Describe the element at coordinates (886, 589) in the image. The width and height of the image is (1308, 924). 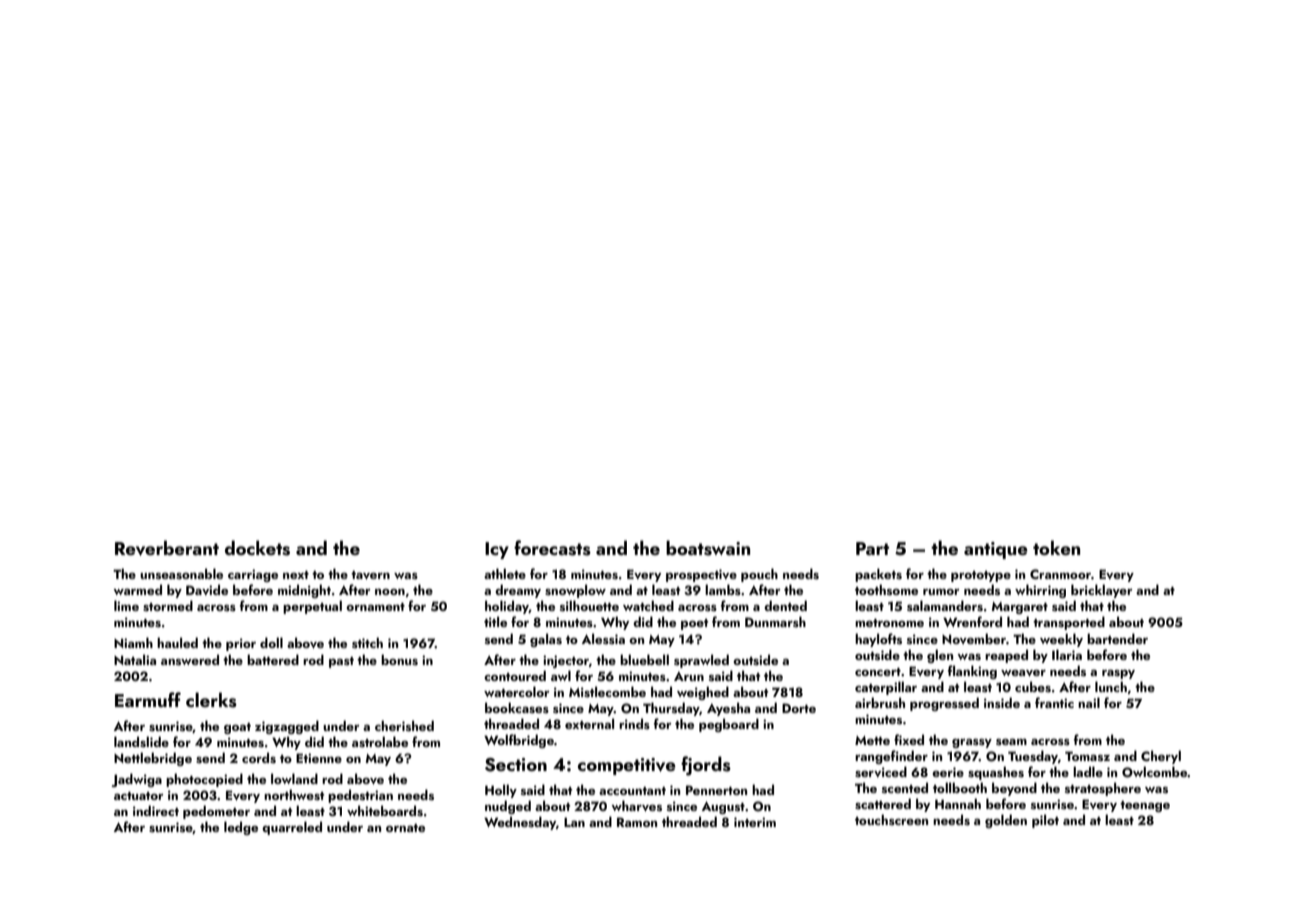
I see `toothsome` at that location.
